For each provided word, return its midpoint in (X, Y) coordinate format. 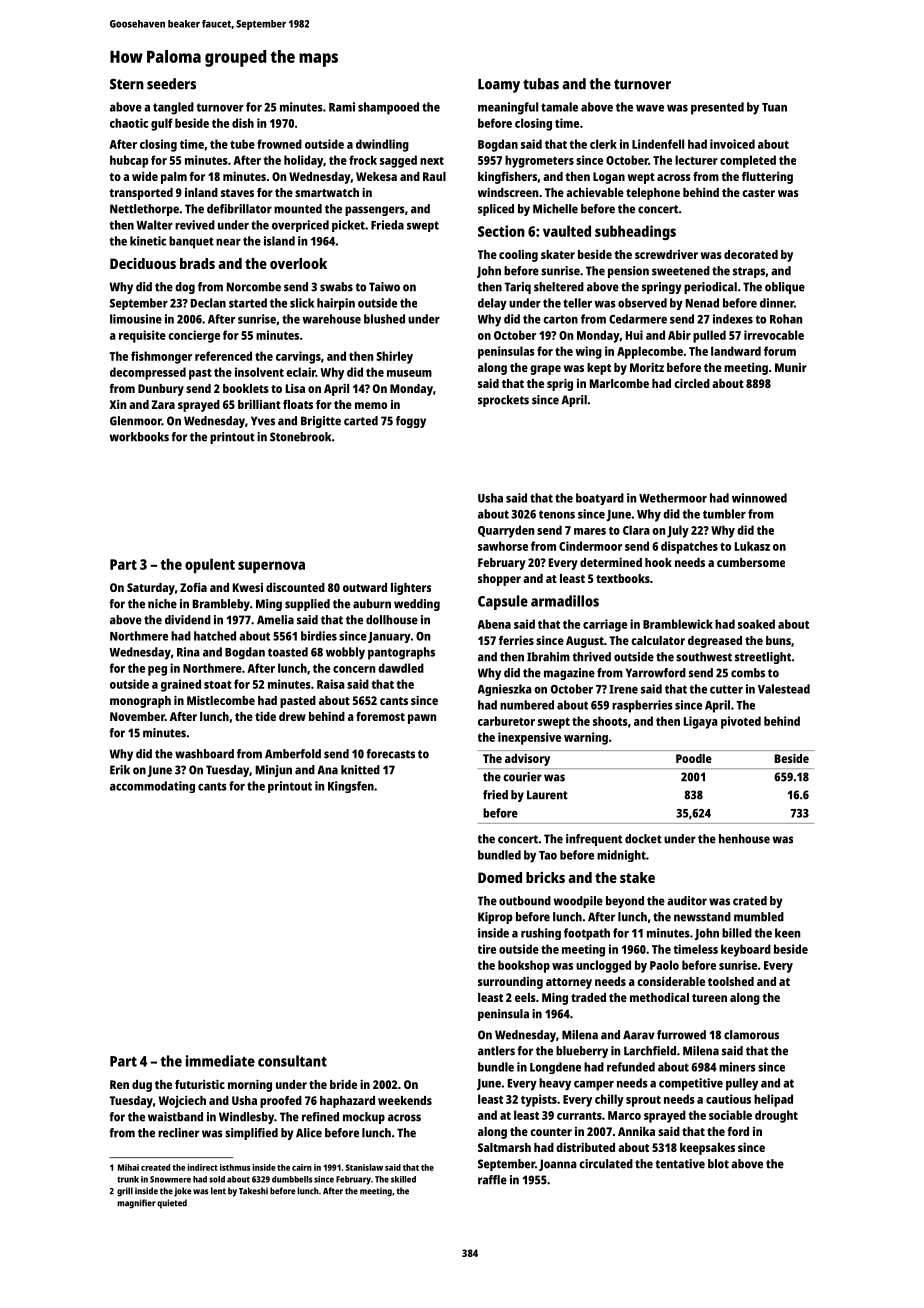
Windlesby (246, 1118)
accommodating (152, 787)
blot (718, 1164)
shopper (499, 580)
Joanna (558, 1165)
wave (650, 108)
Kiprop (495, 918)
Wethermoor (673, 498)
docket (643, 839)
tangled (173, 108)
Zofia (193, 587)
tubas (541, 84)
